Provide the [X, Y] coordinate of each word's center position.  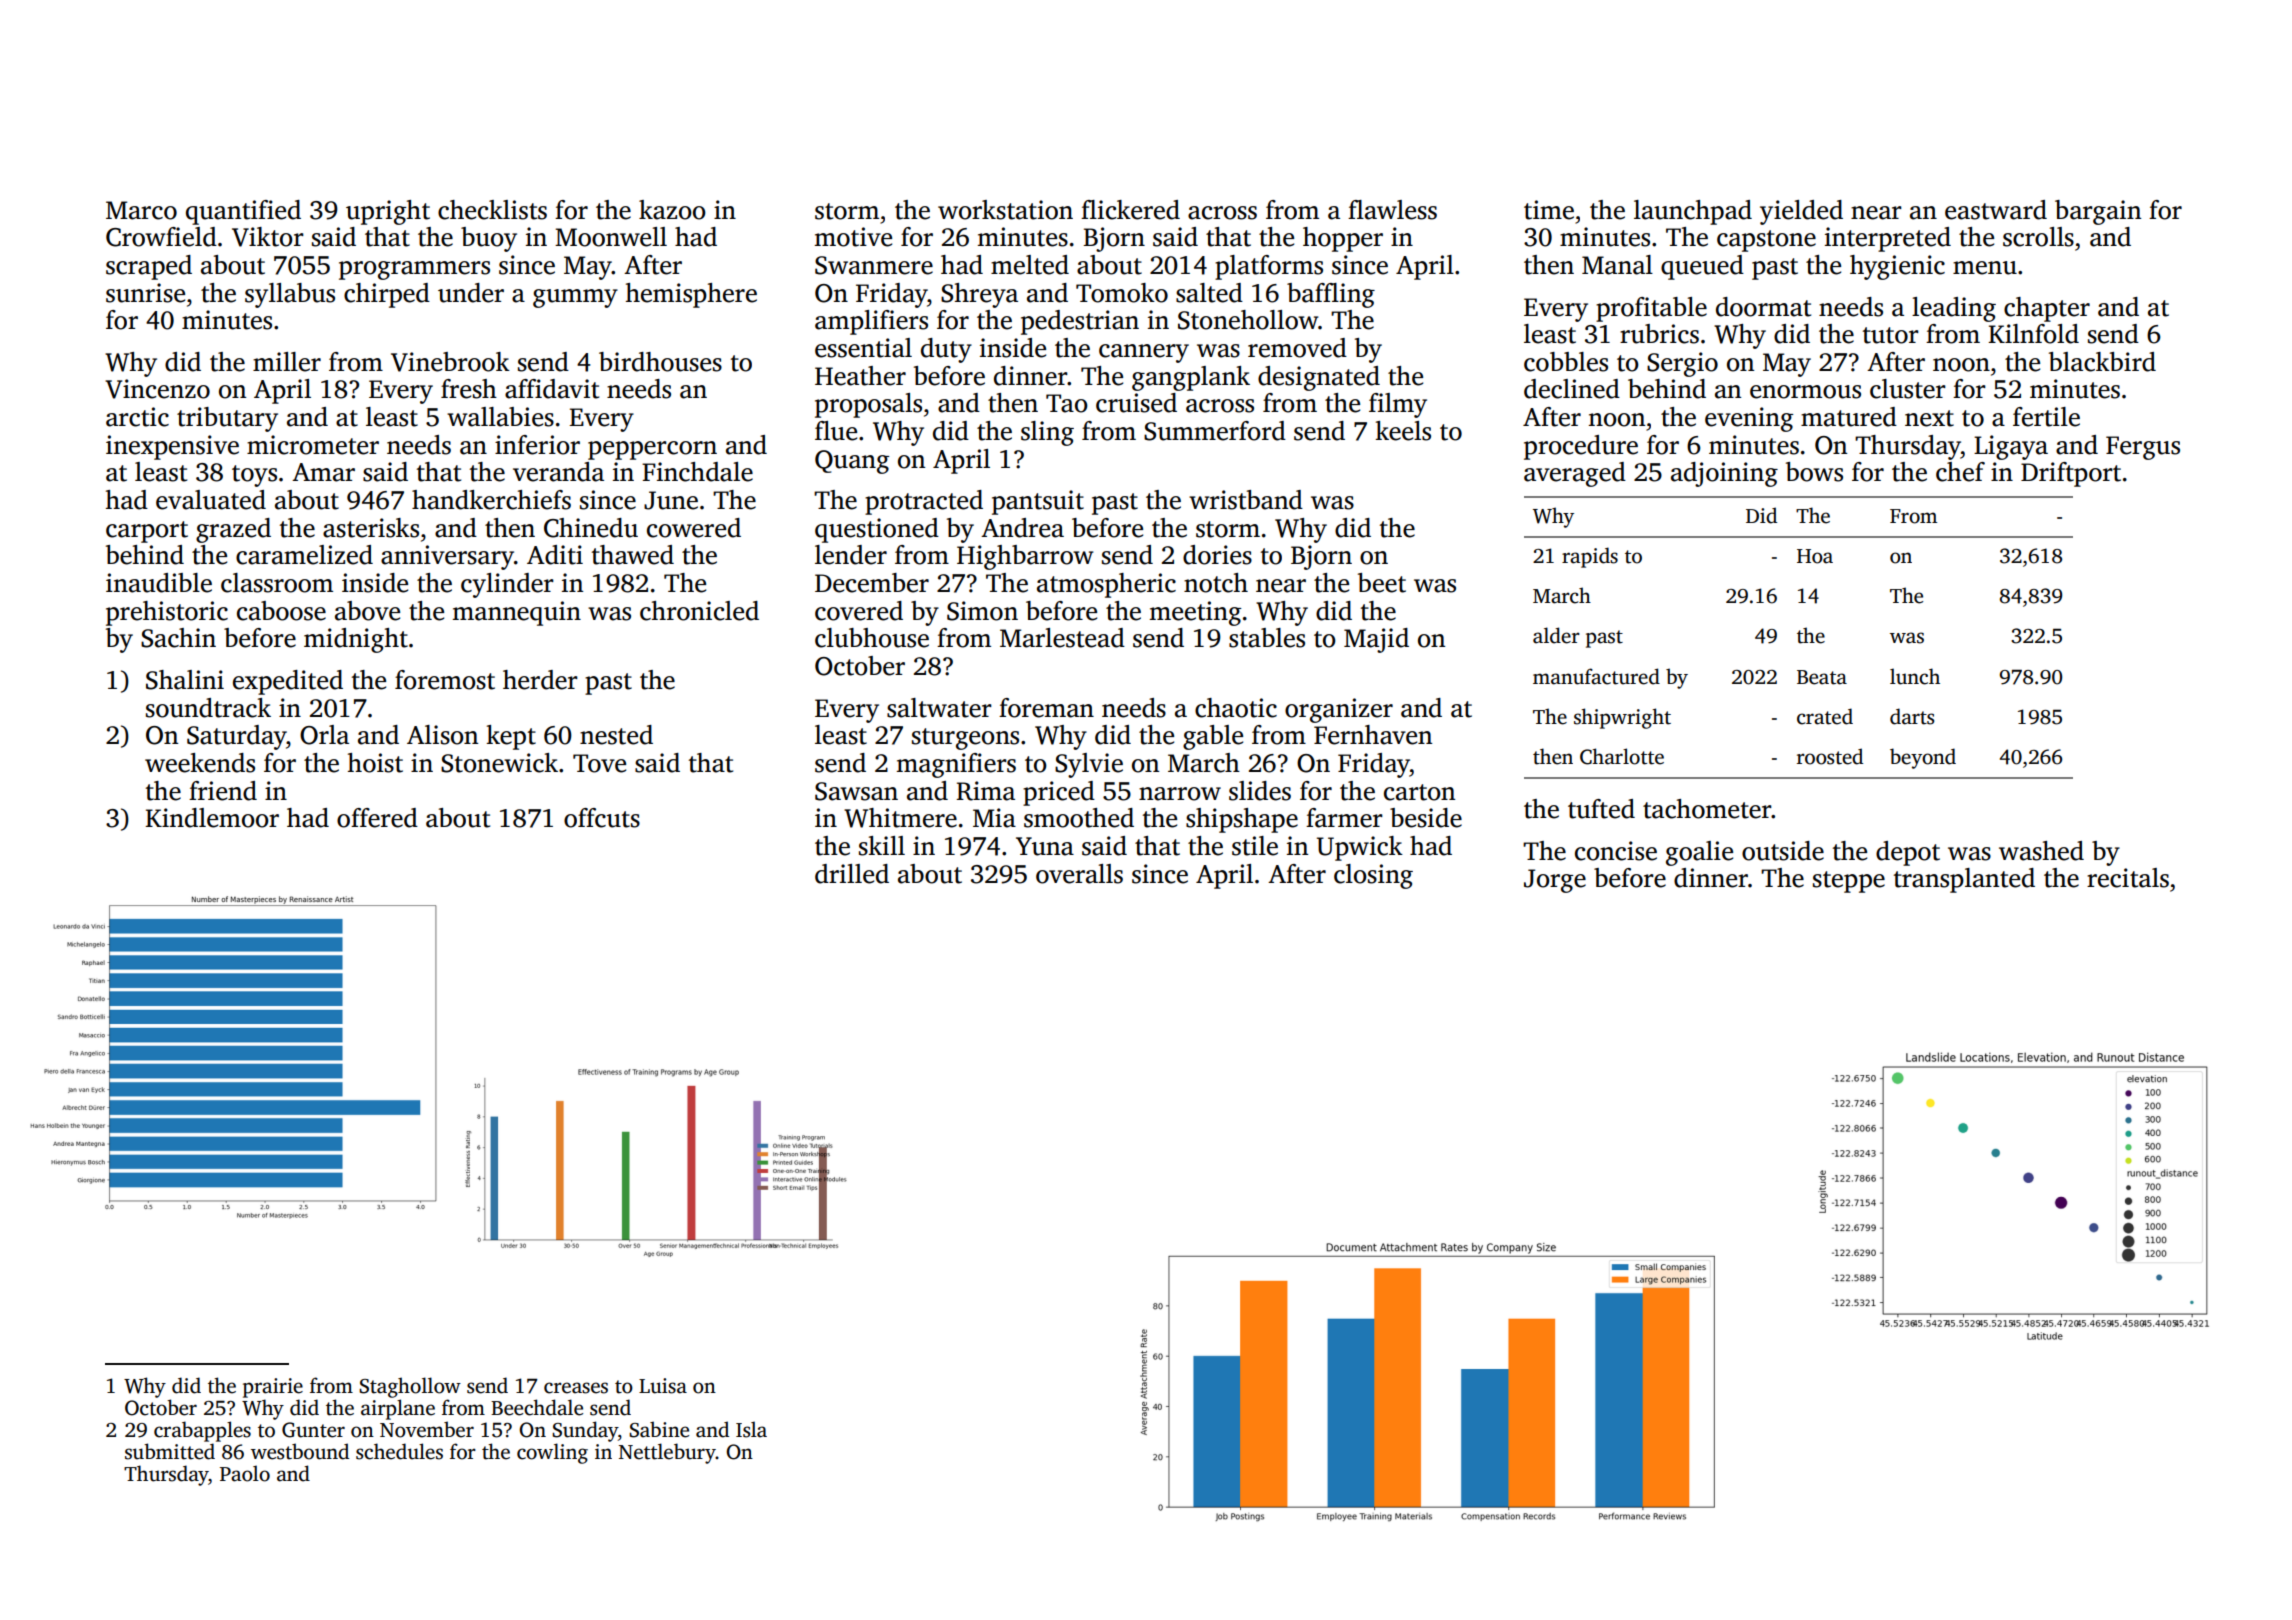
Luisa [663, 1386]
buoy [489, 239]
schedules [399, 1451]
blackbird [2102, 362]
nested [616, 735]
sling [1047, 433]
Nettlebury [667, 1453]
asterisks [371, 528]
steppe [1849, 882]
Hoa [1815, 556]
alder [1556, 635]
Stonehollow [1248, 320]
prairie [273, 1388]
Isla [751, 1429]
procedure [1581, 447]
